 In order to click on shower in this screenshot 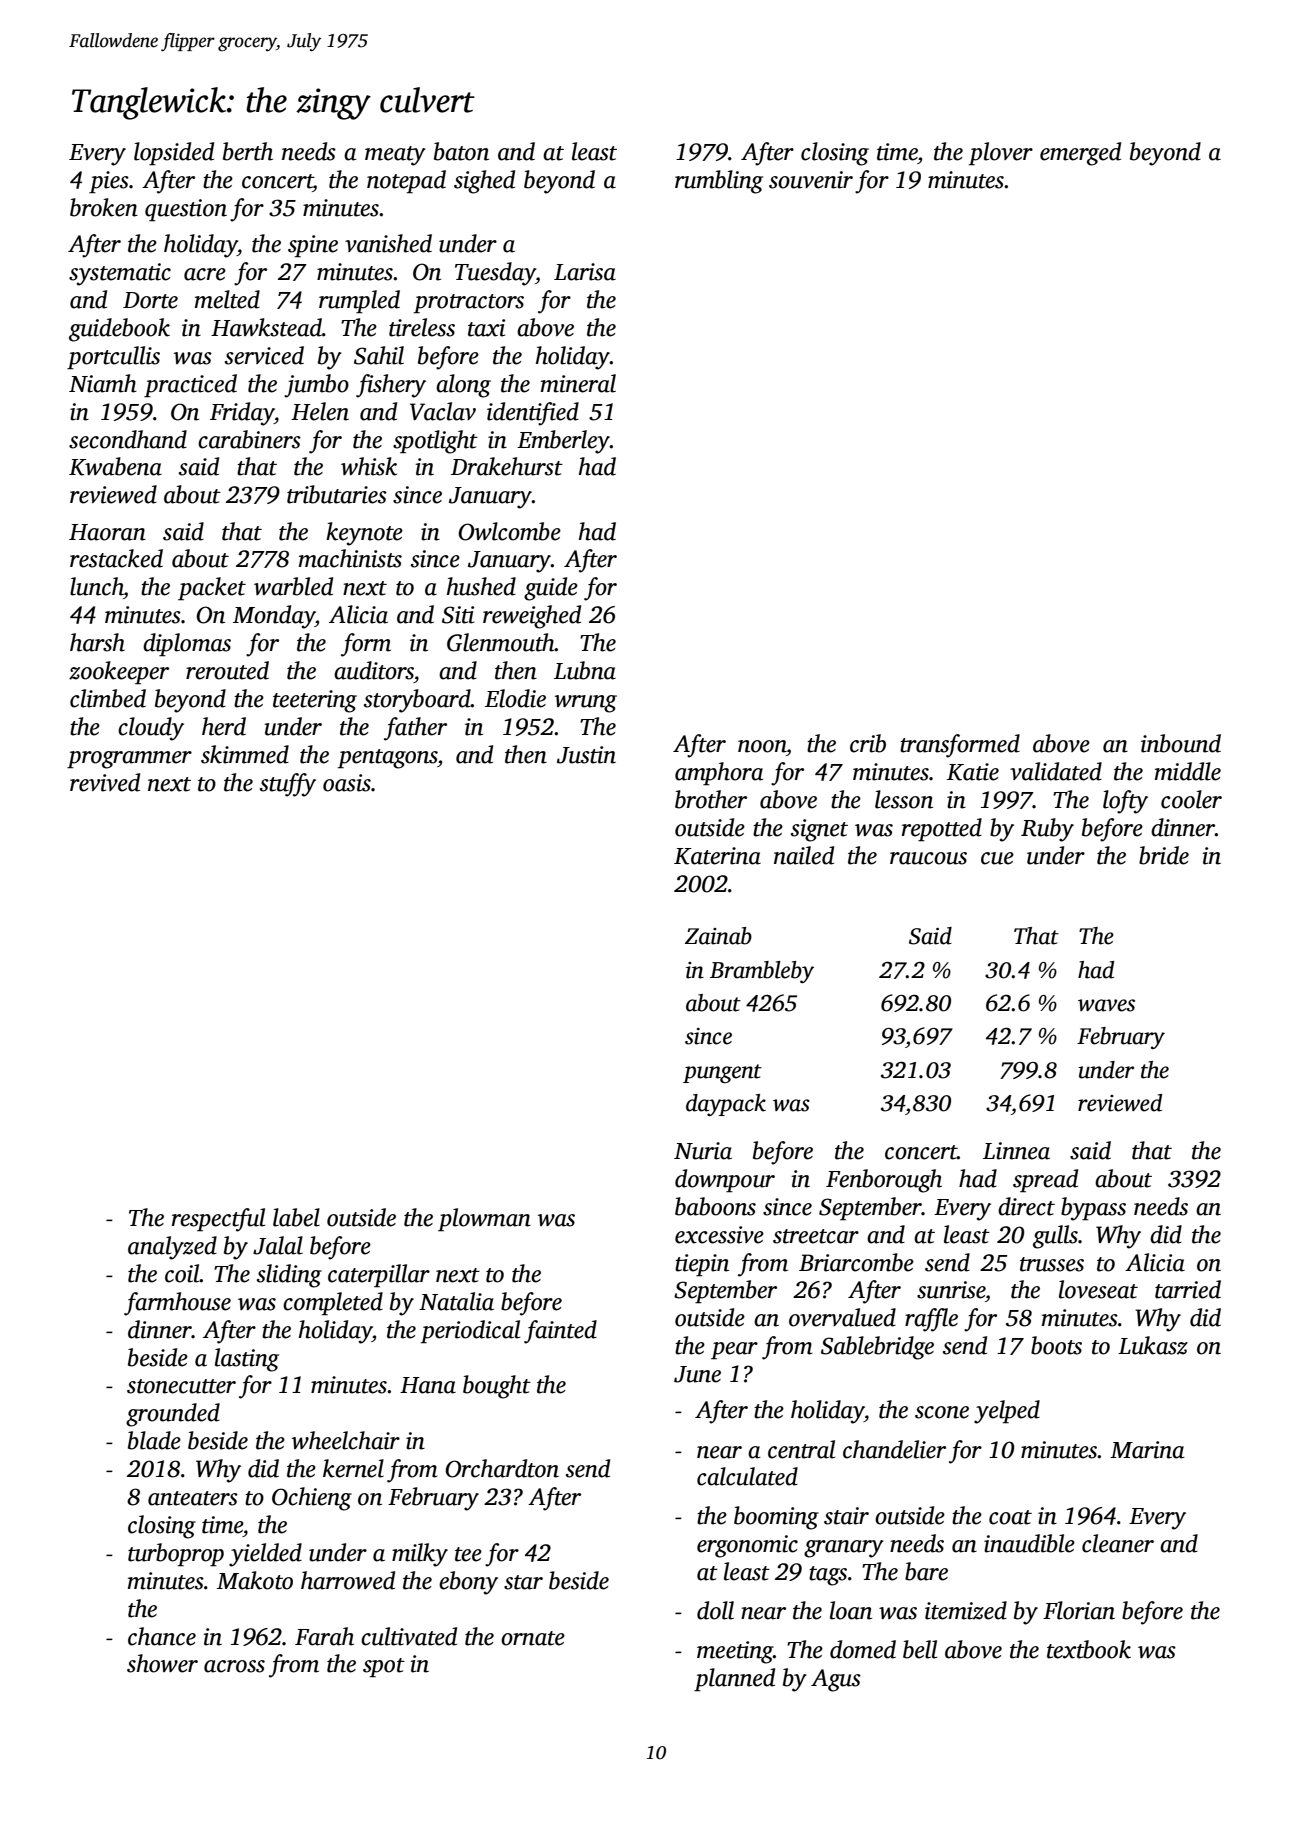, I will do `click(162, 1663)`.
